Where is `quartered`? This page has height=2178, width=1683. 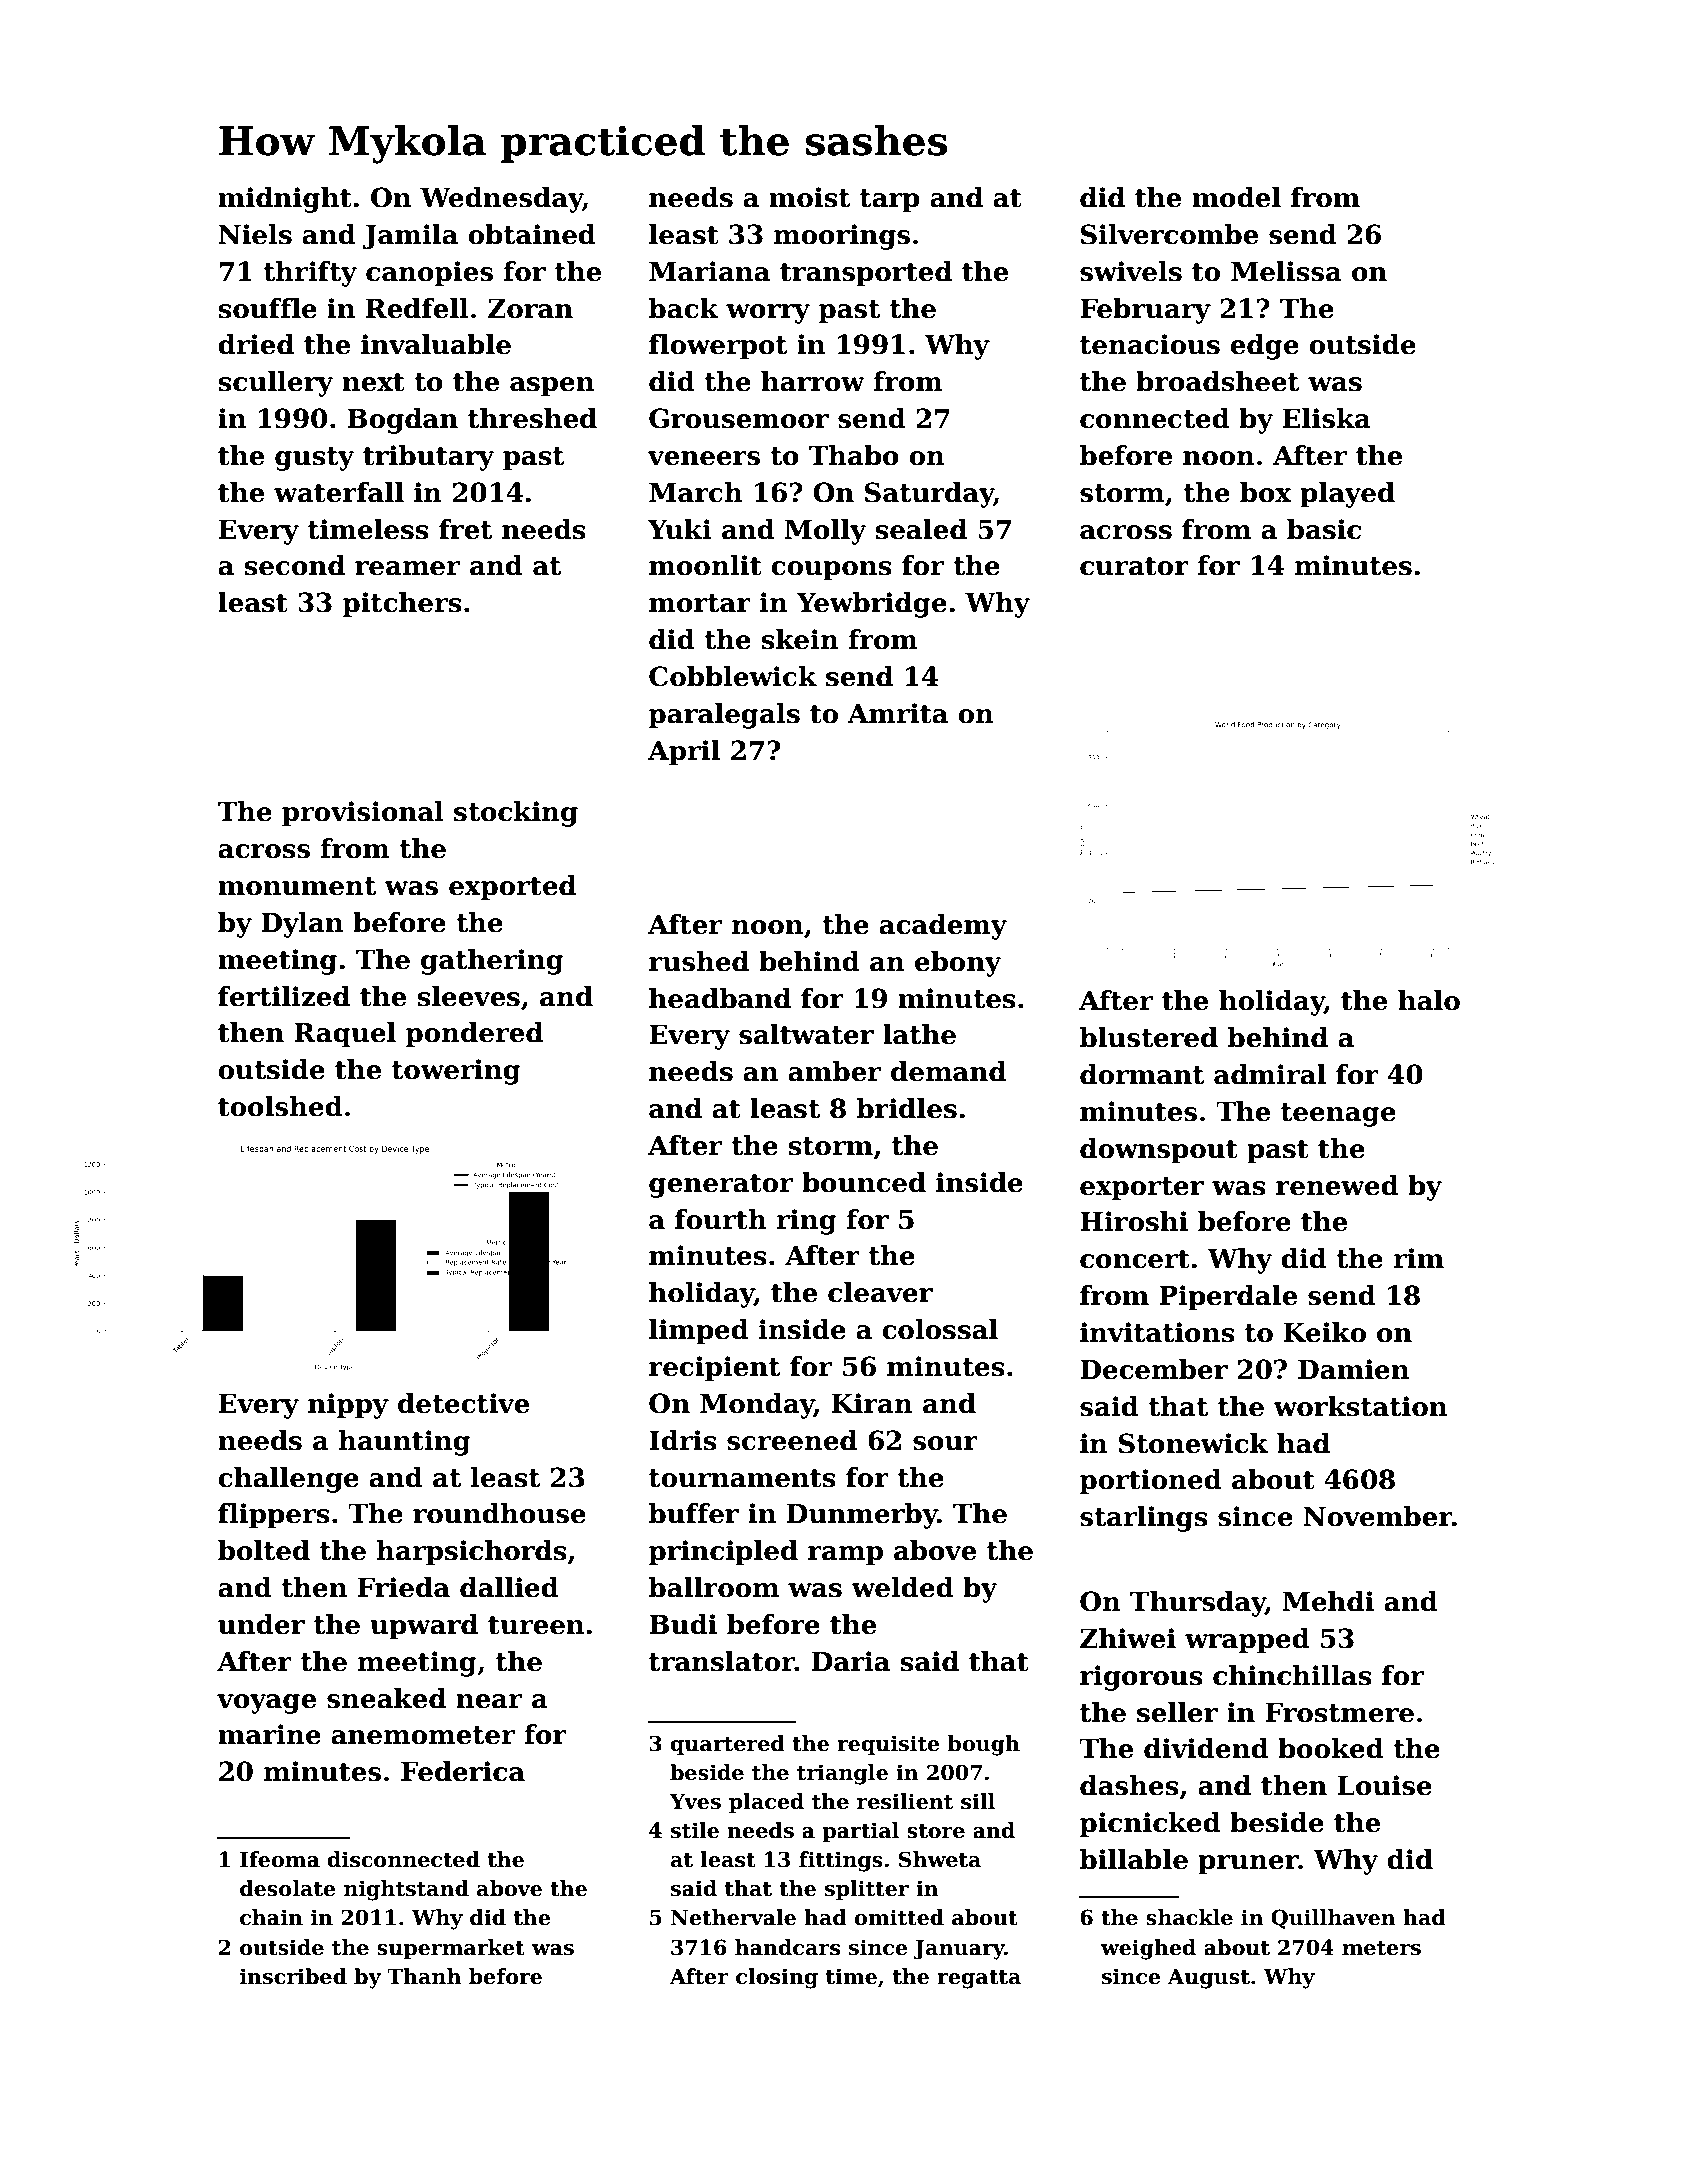
quartered is located at coordinates (728, 1745).
